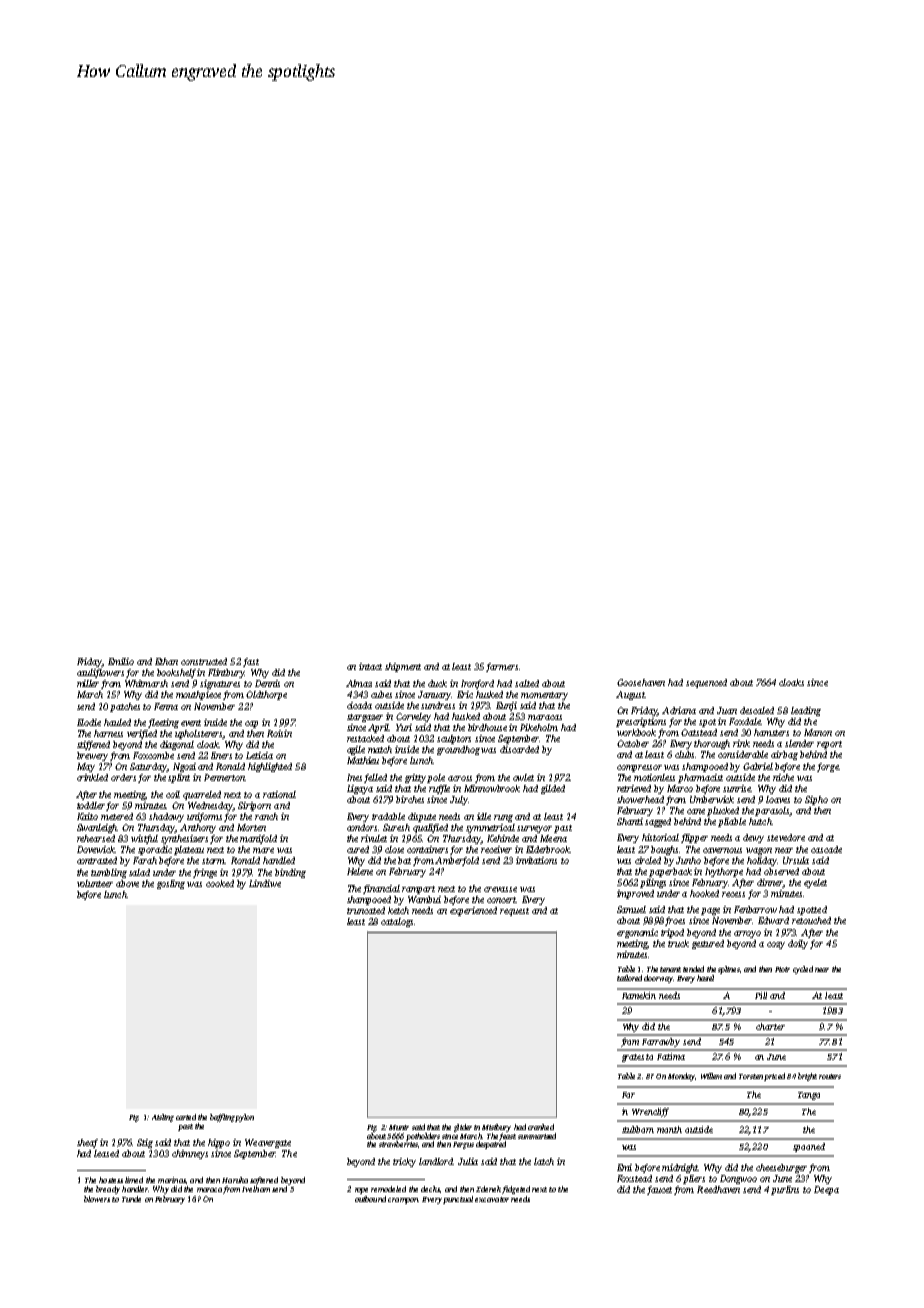 This document has width=924, height=1308. I want to click on fast, so click(251, 662).
